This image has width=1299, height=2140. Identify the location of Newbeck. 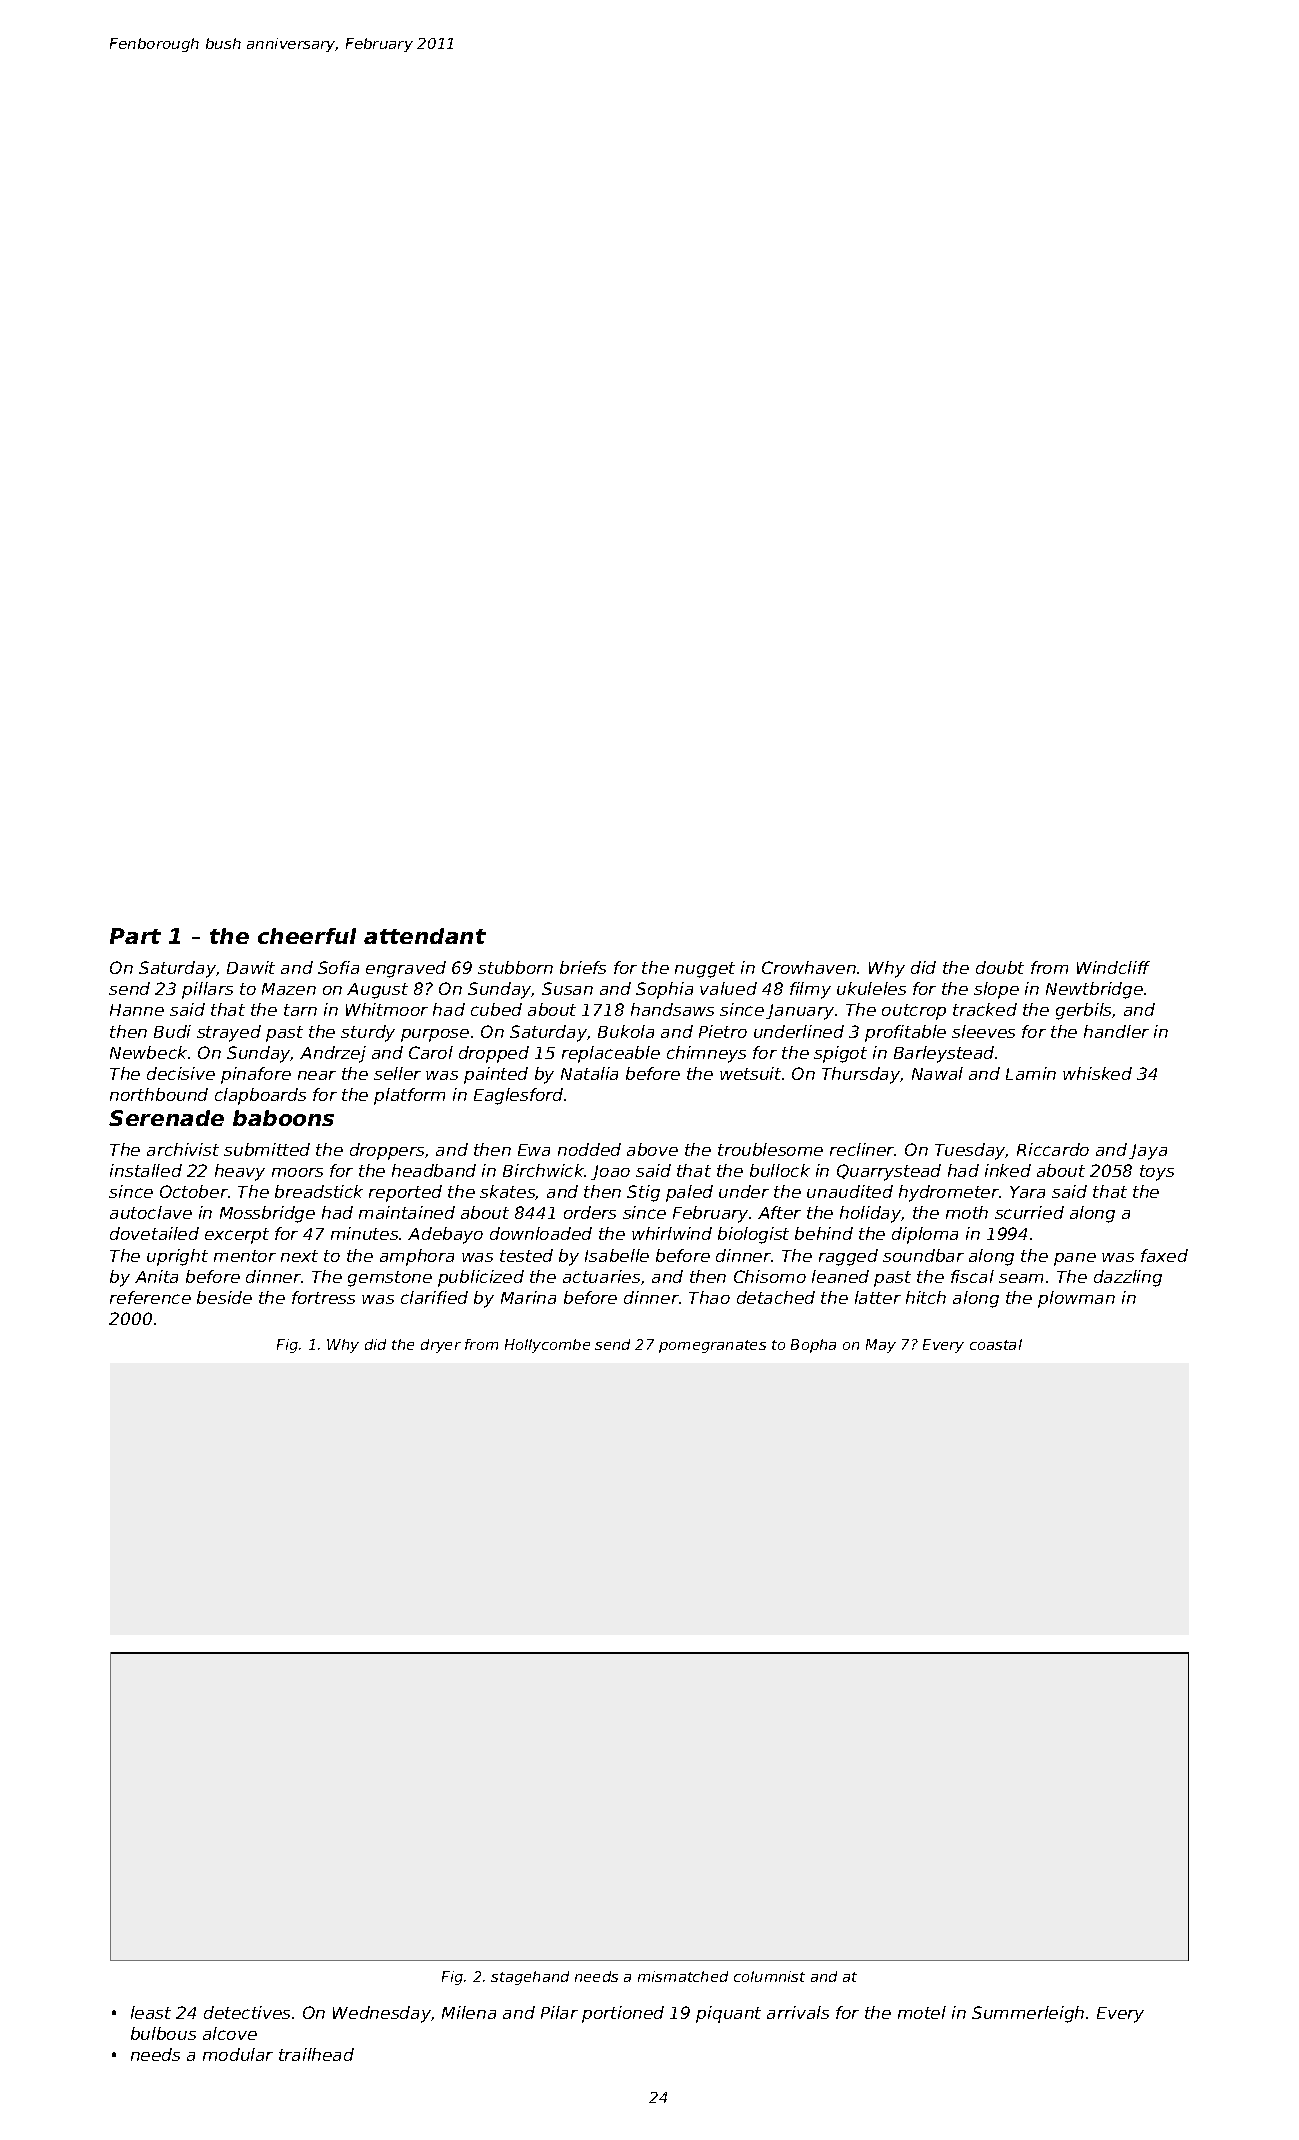
(148, 1052).
